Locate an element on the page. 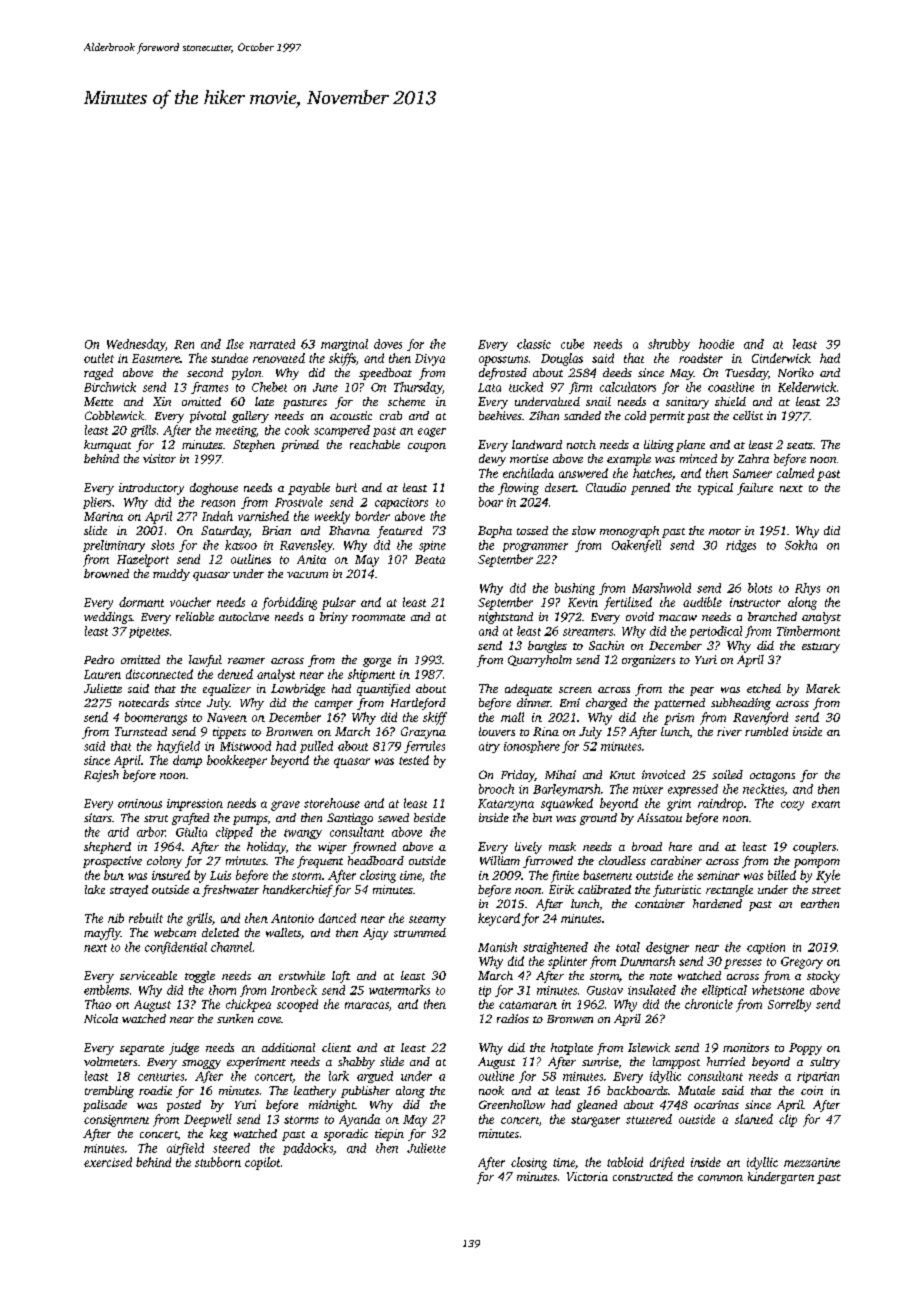 The image size is (924, 1308). common is located at coordinates (720, 1178).
